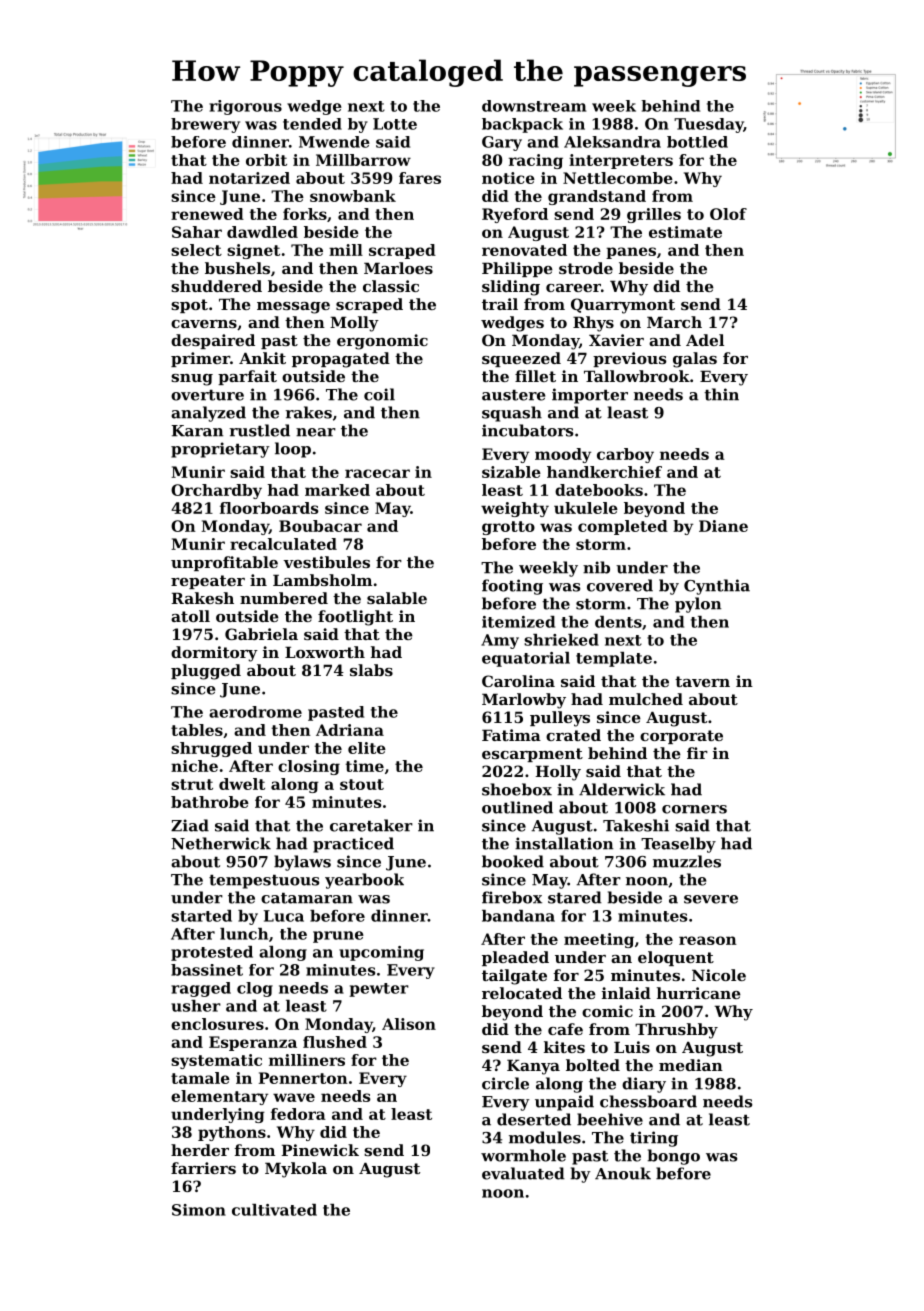  Describe the element at coordinates (500, 641) in the screenshot. I see `Amy` at that location.
